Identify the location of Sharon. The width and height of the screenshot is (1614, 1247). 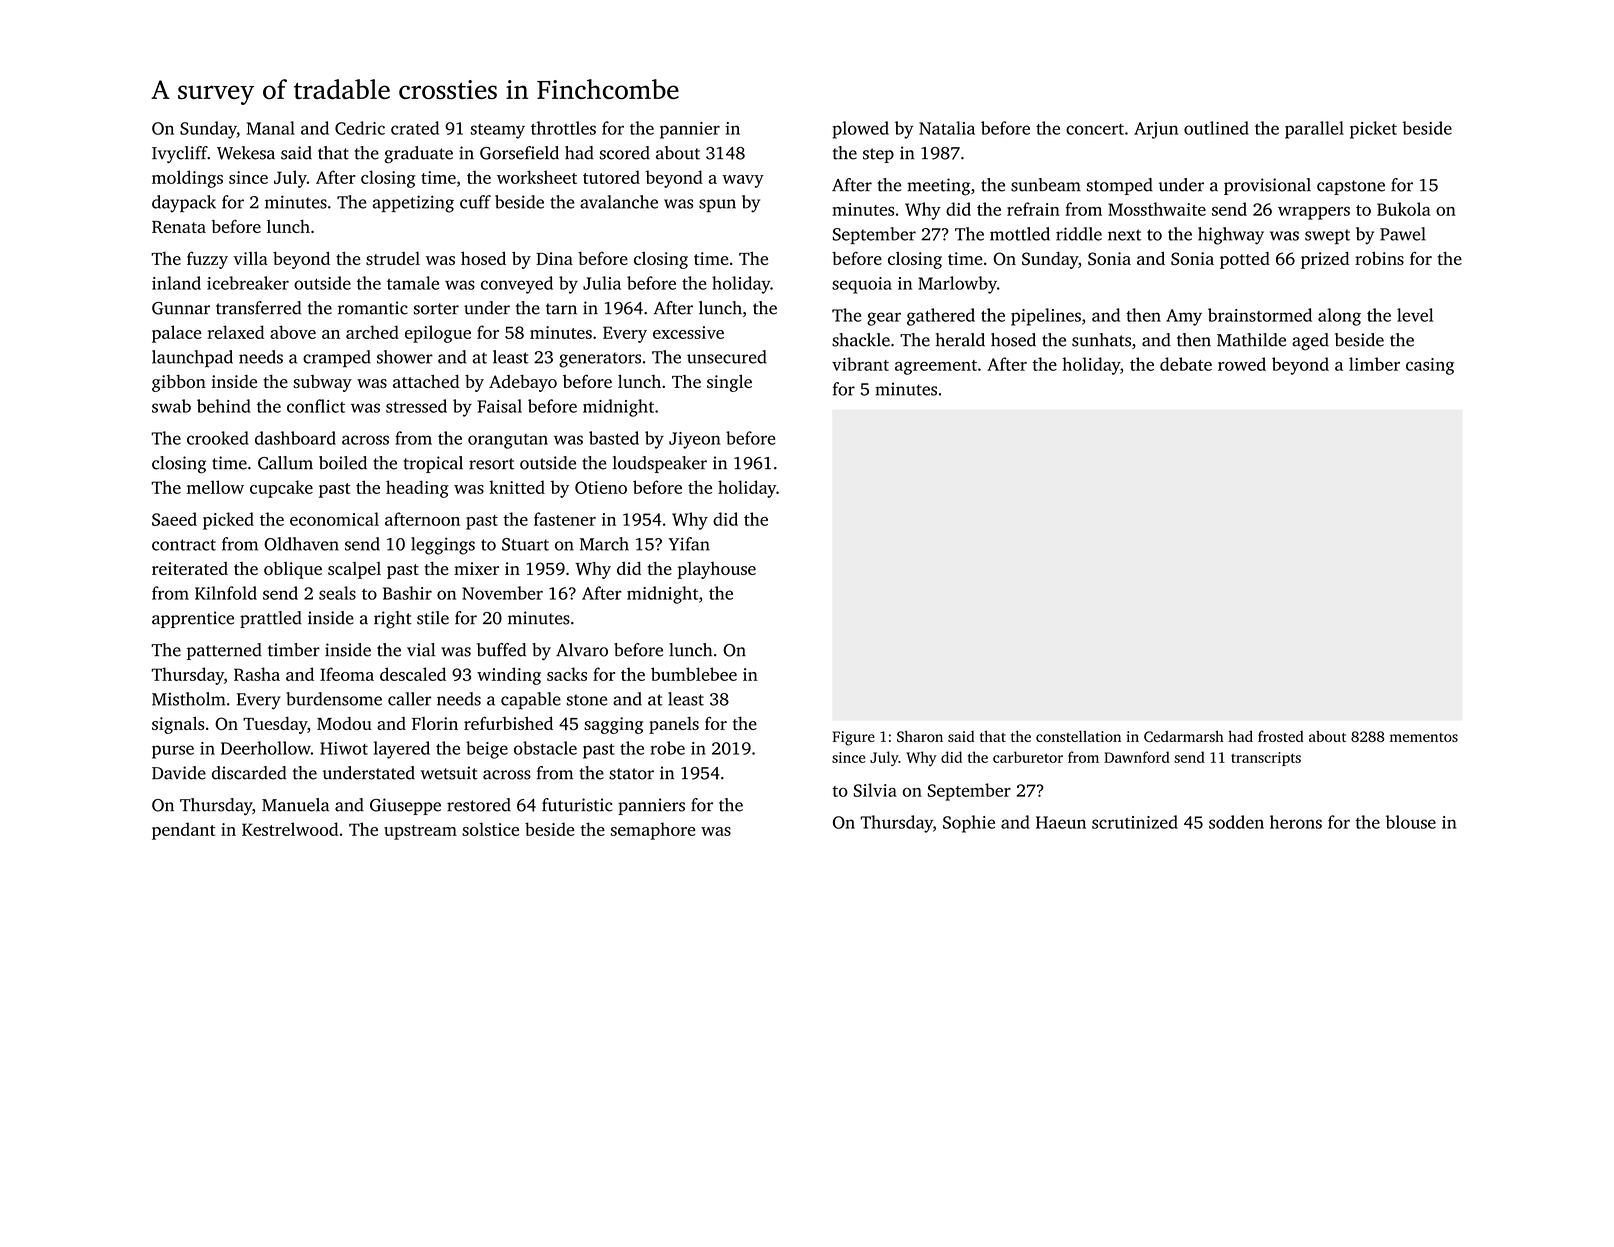
(920, 736).
